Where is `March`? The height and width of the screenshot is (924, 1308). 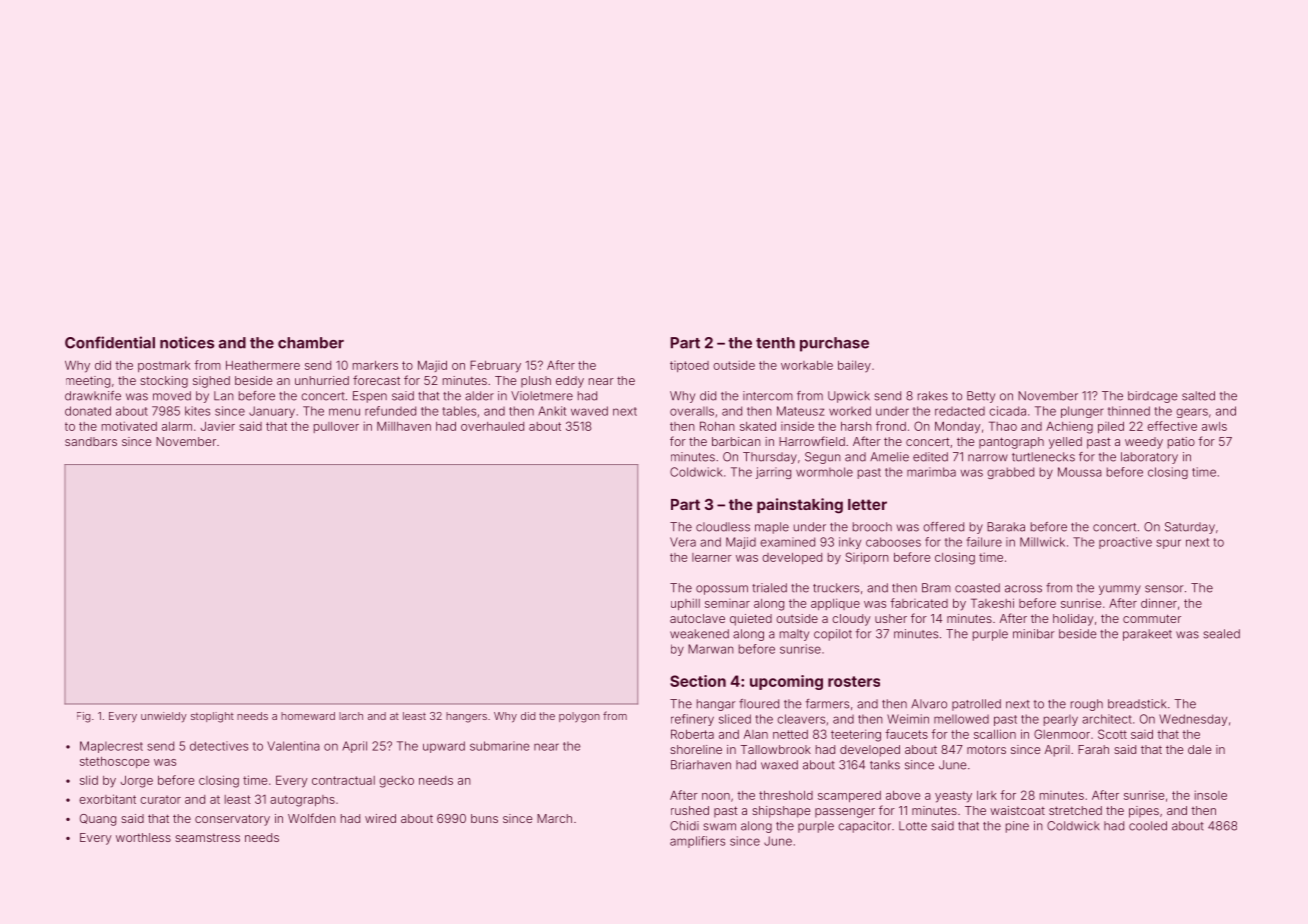 March is located at coordinates (554, 818).
